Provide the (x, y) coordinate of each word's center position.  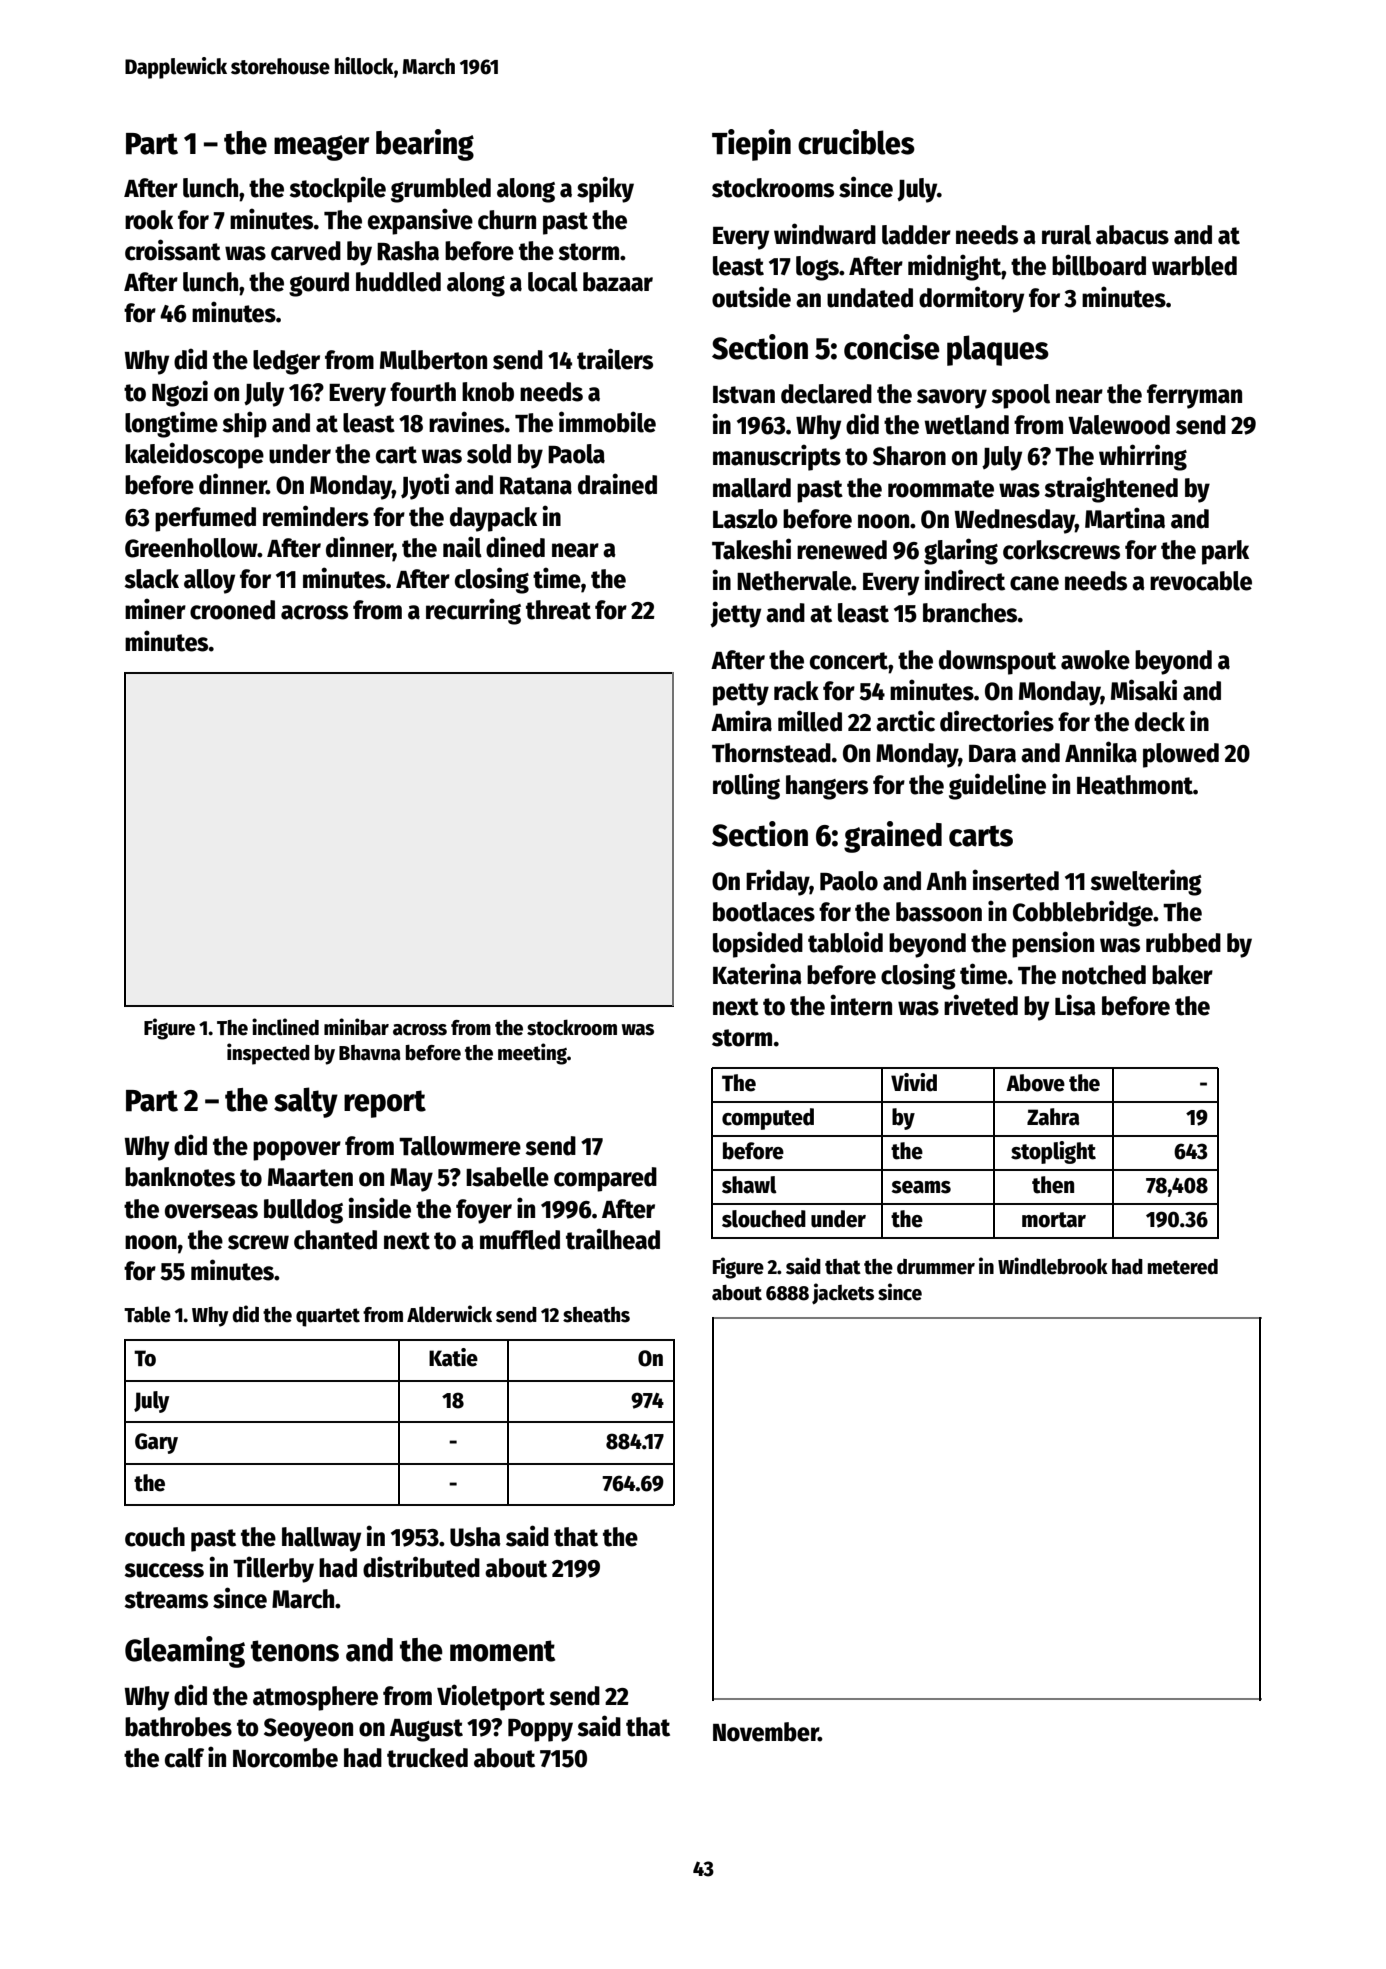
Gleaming (185, 1652)
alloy (209, 581)
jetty (735, 614)
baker (1182, 975)
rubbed (1183, 943)
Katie (453, 1357)
